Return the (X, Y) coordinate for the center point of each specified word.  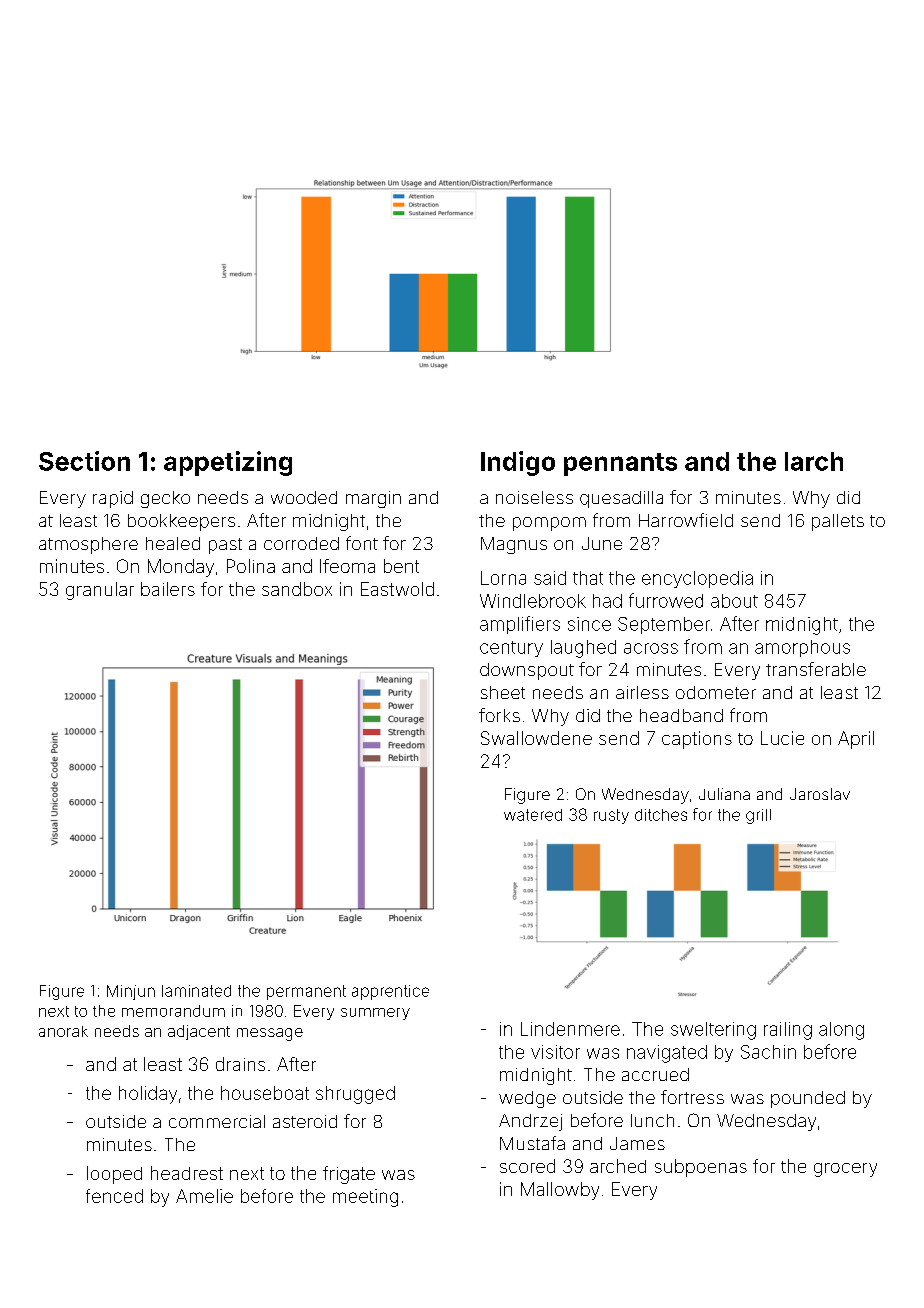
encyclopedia (697, 579)
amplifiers (520, 625)
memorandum (173, 1011)
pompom (549, 524)
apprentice (390, 992)
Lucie (782, 738)
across (651, 648)
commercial (217, 1121)
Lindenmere (570, 1029)
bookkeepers (181, 522)
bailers (168, 589)
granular (100, 591)
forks (499, 715)
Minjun (131, 992)
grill (758, 816)
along (841, 1031)
